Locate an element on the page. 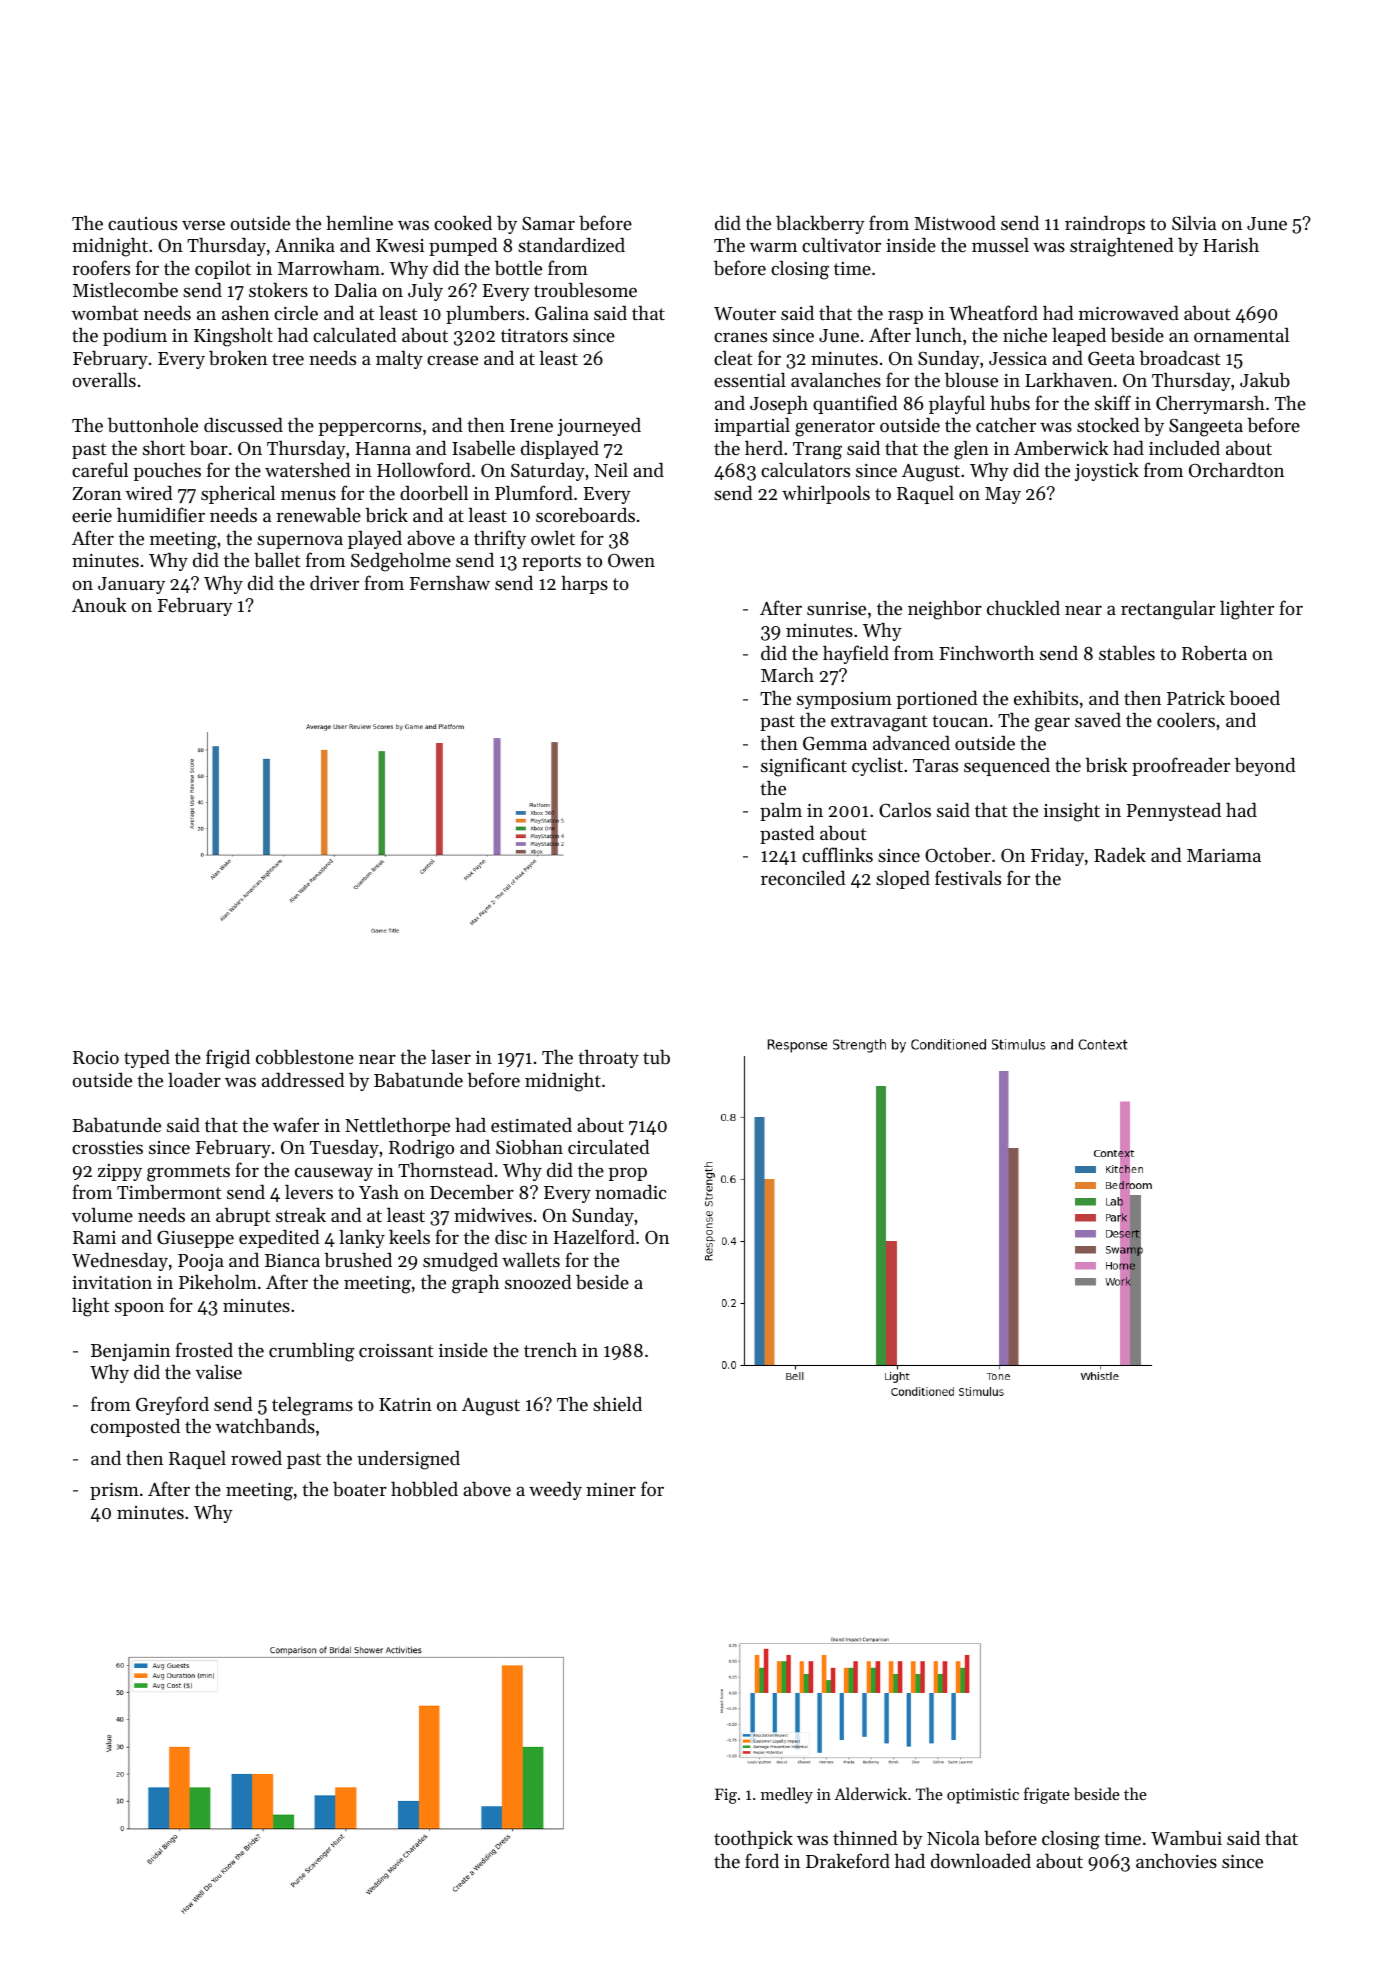  harps is located at coordinates (584, 585).
